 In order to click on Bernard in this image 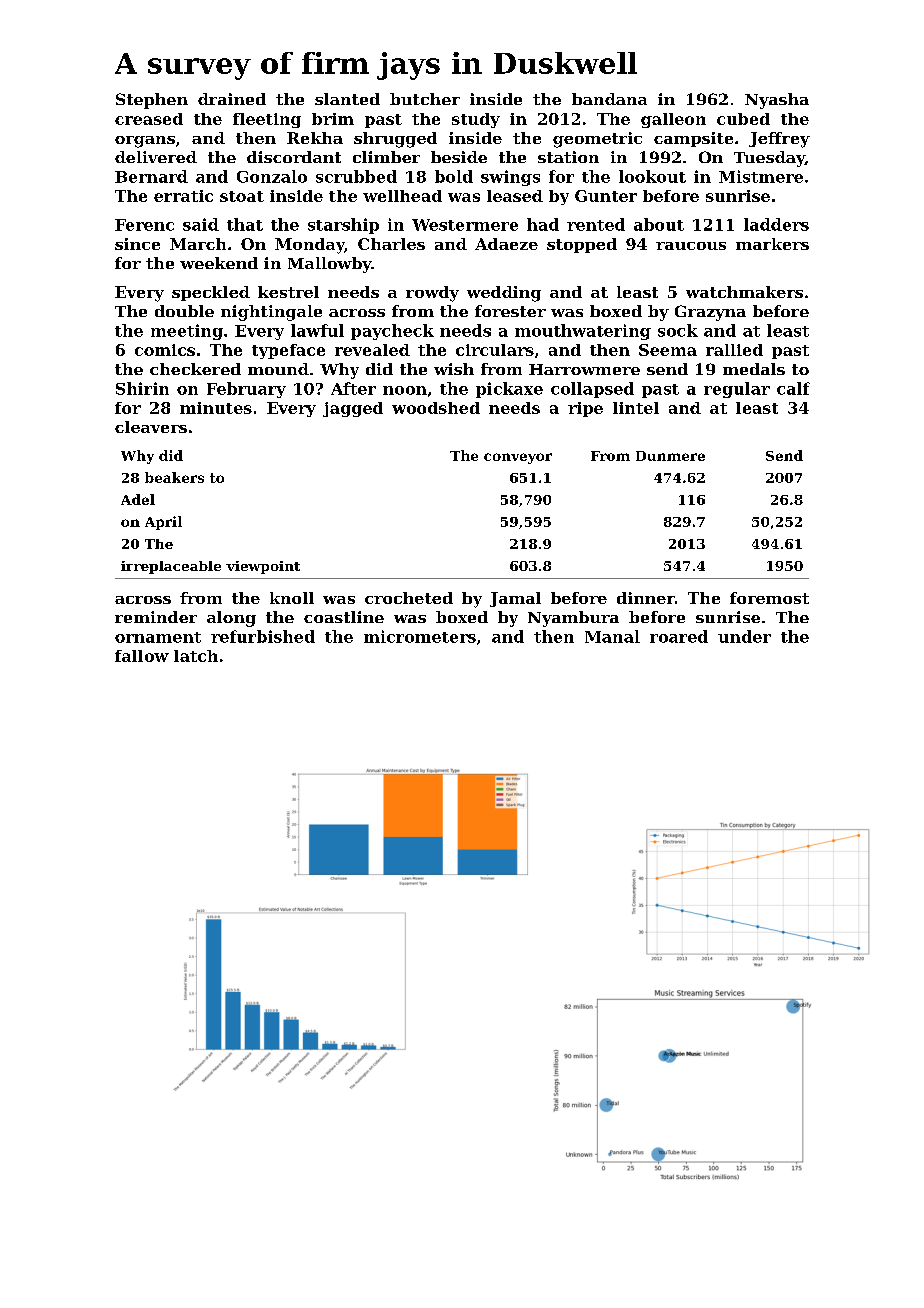, I will do `click(151, 176)`.
